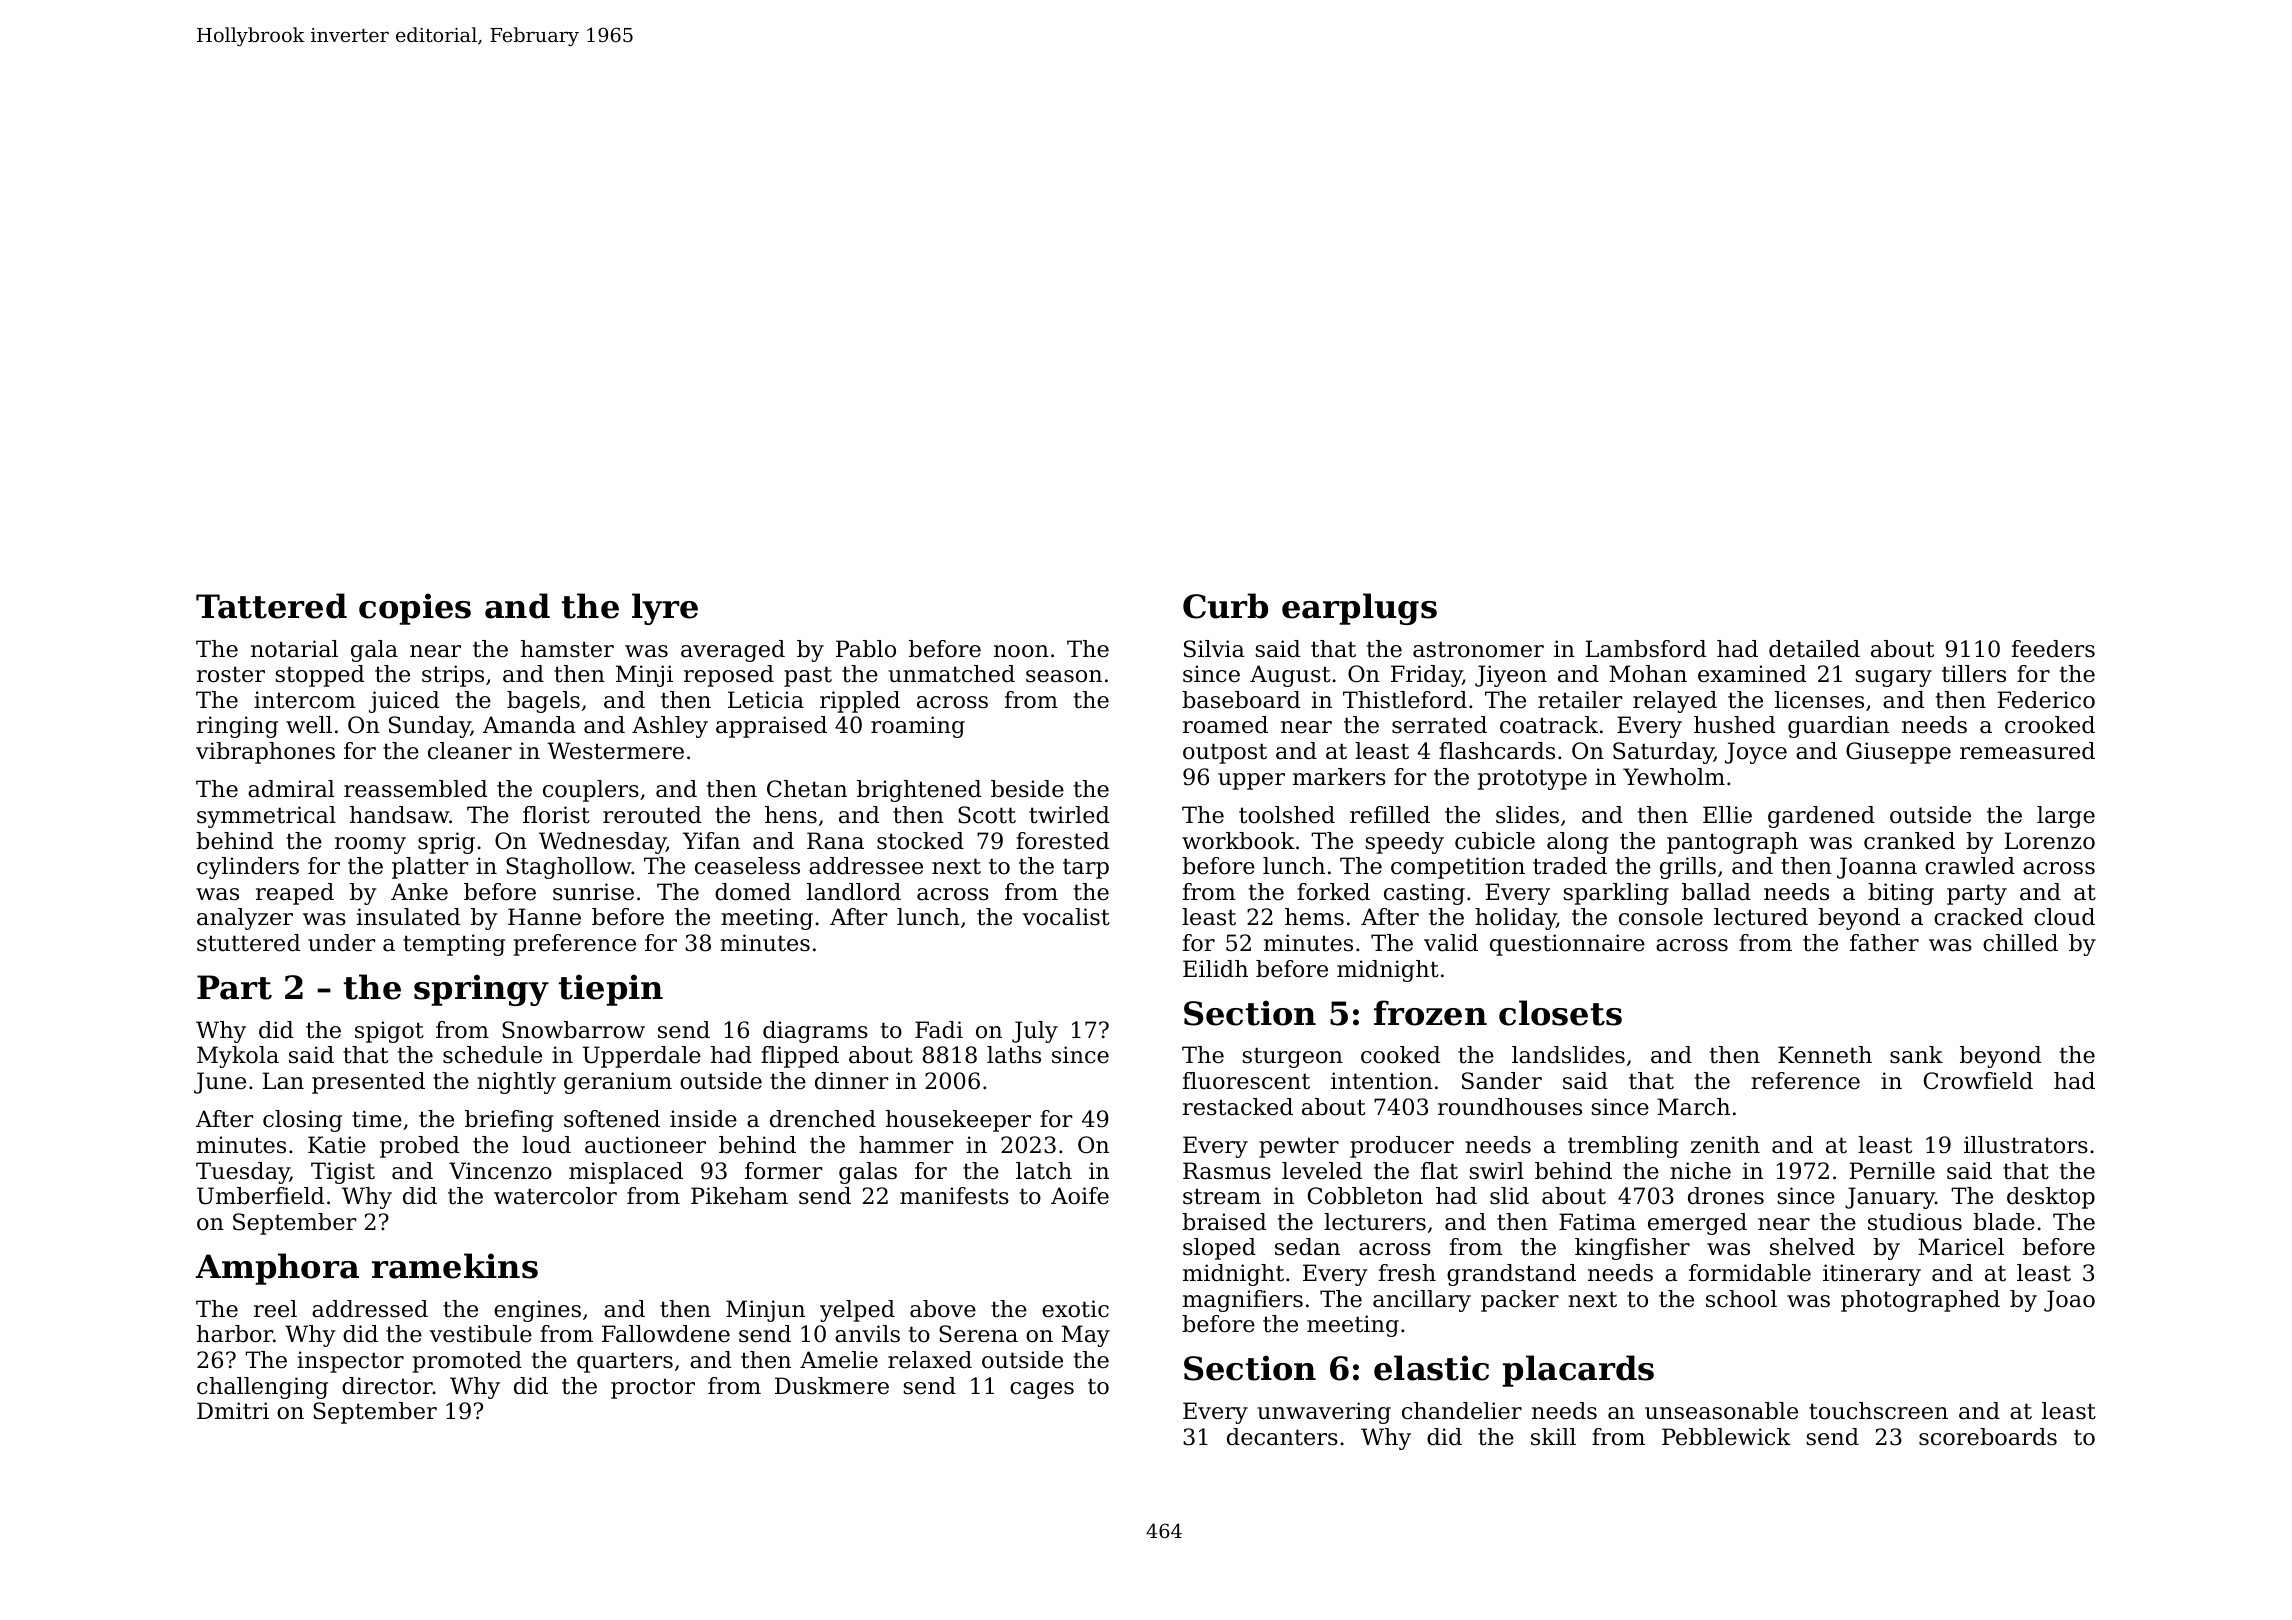 Image resolution: width=2292 pixels, height=1620 pixels. What do you see at coordinates (415, 609) in the screenshot?
I see `copies` at bounding box center [415, 609].
